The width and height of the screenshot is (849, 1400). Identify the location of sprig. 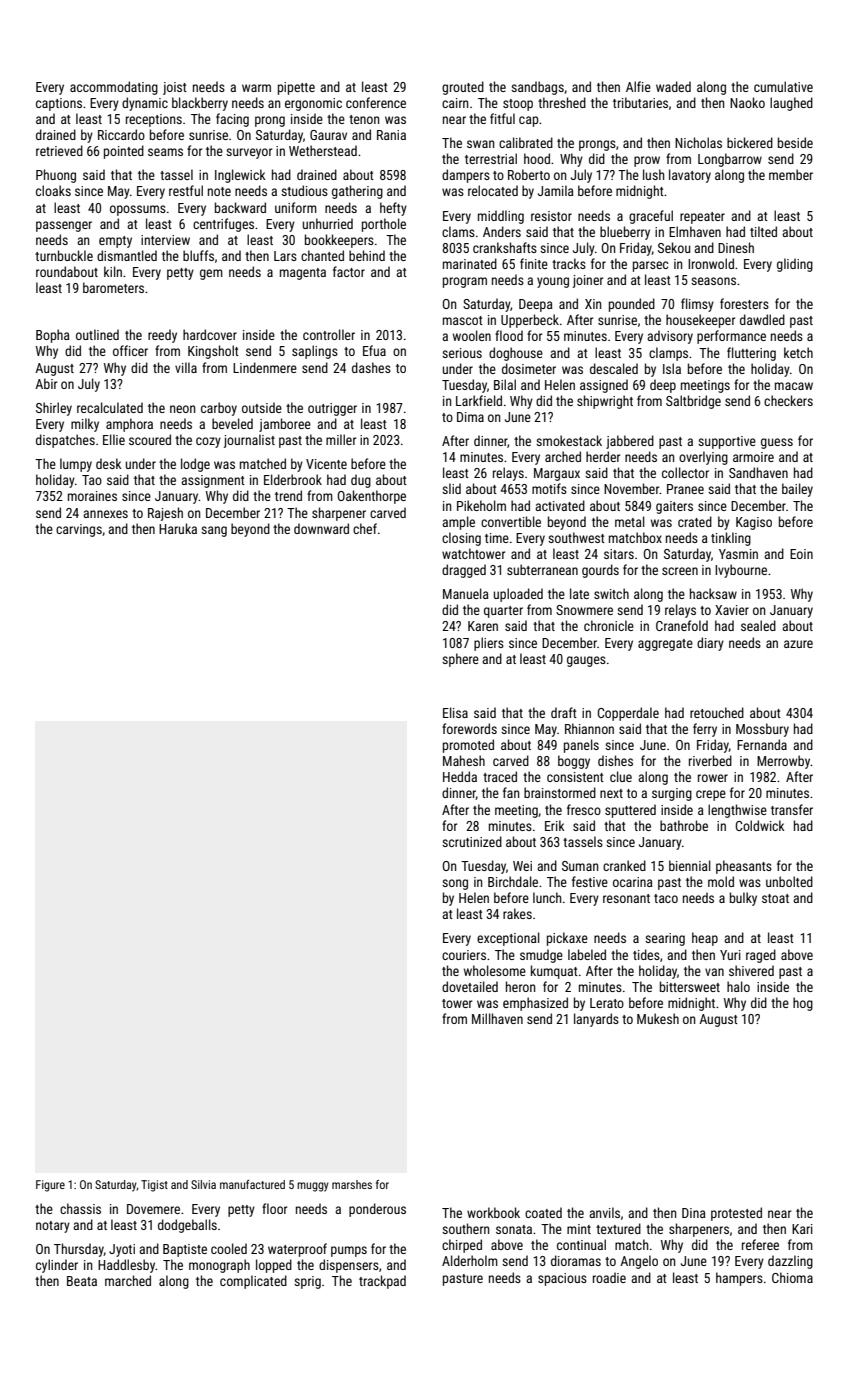
(307, 1282).
